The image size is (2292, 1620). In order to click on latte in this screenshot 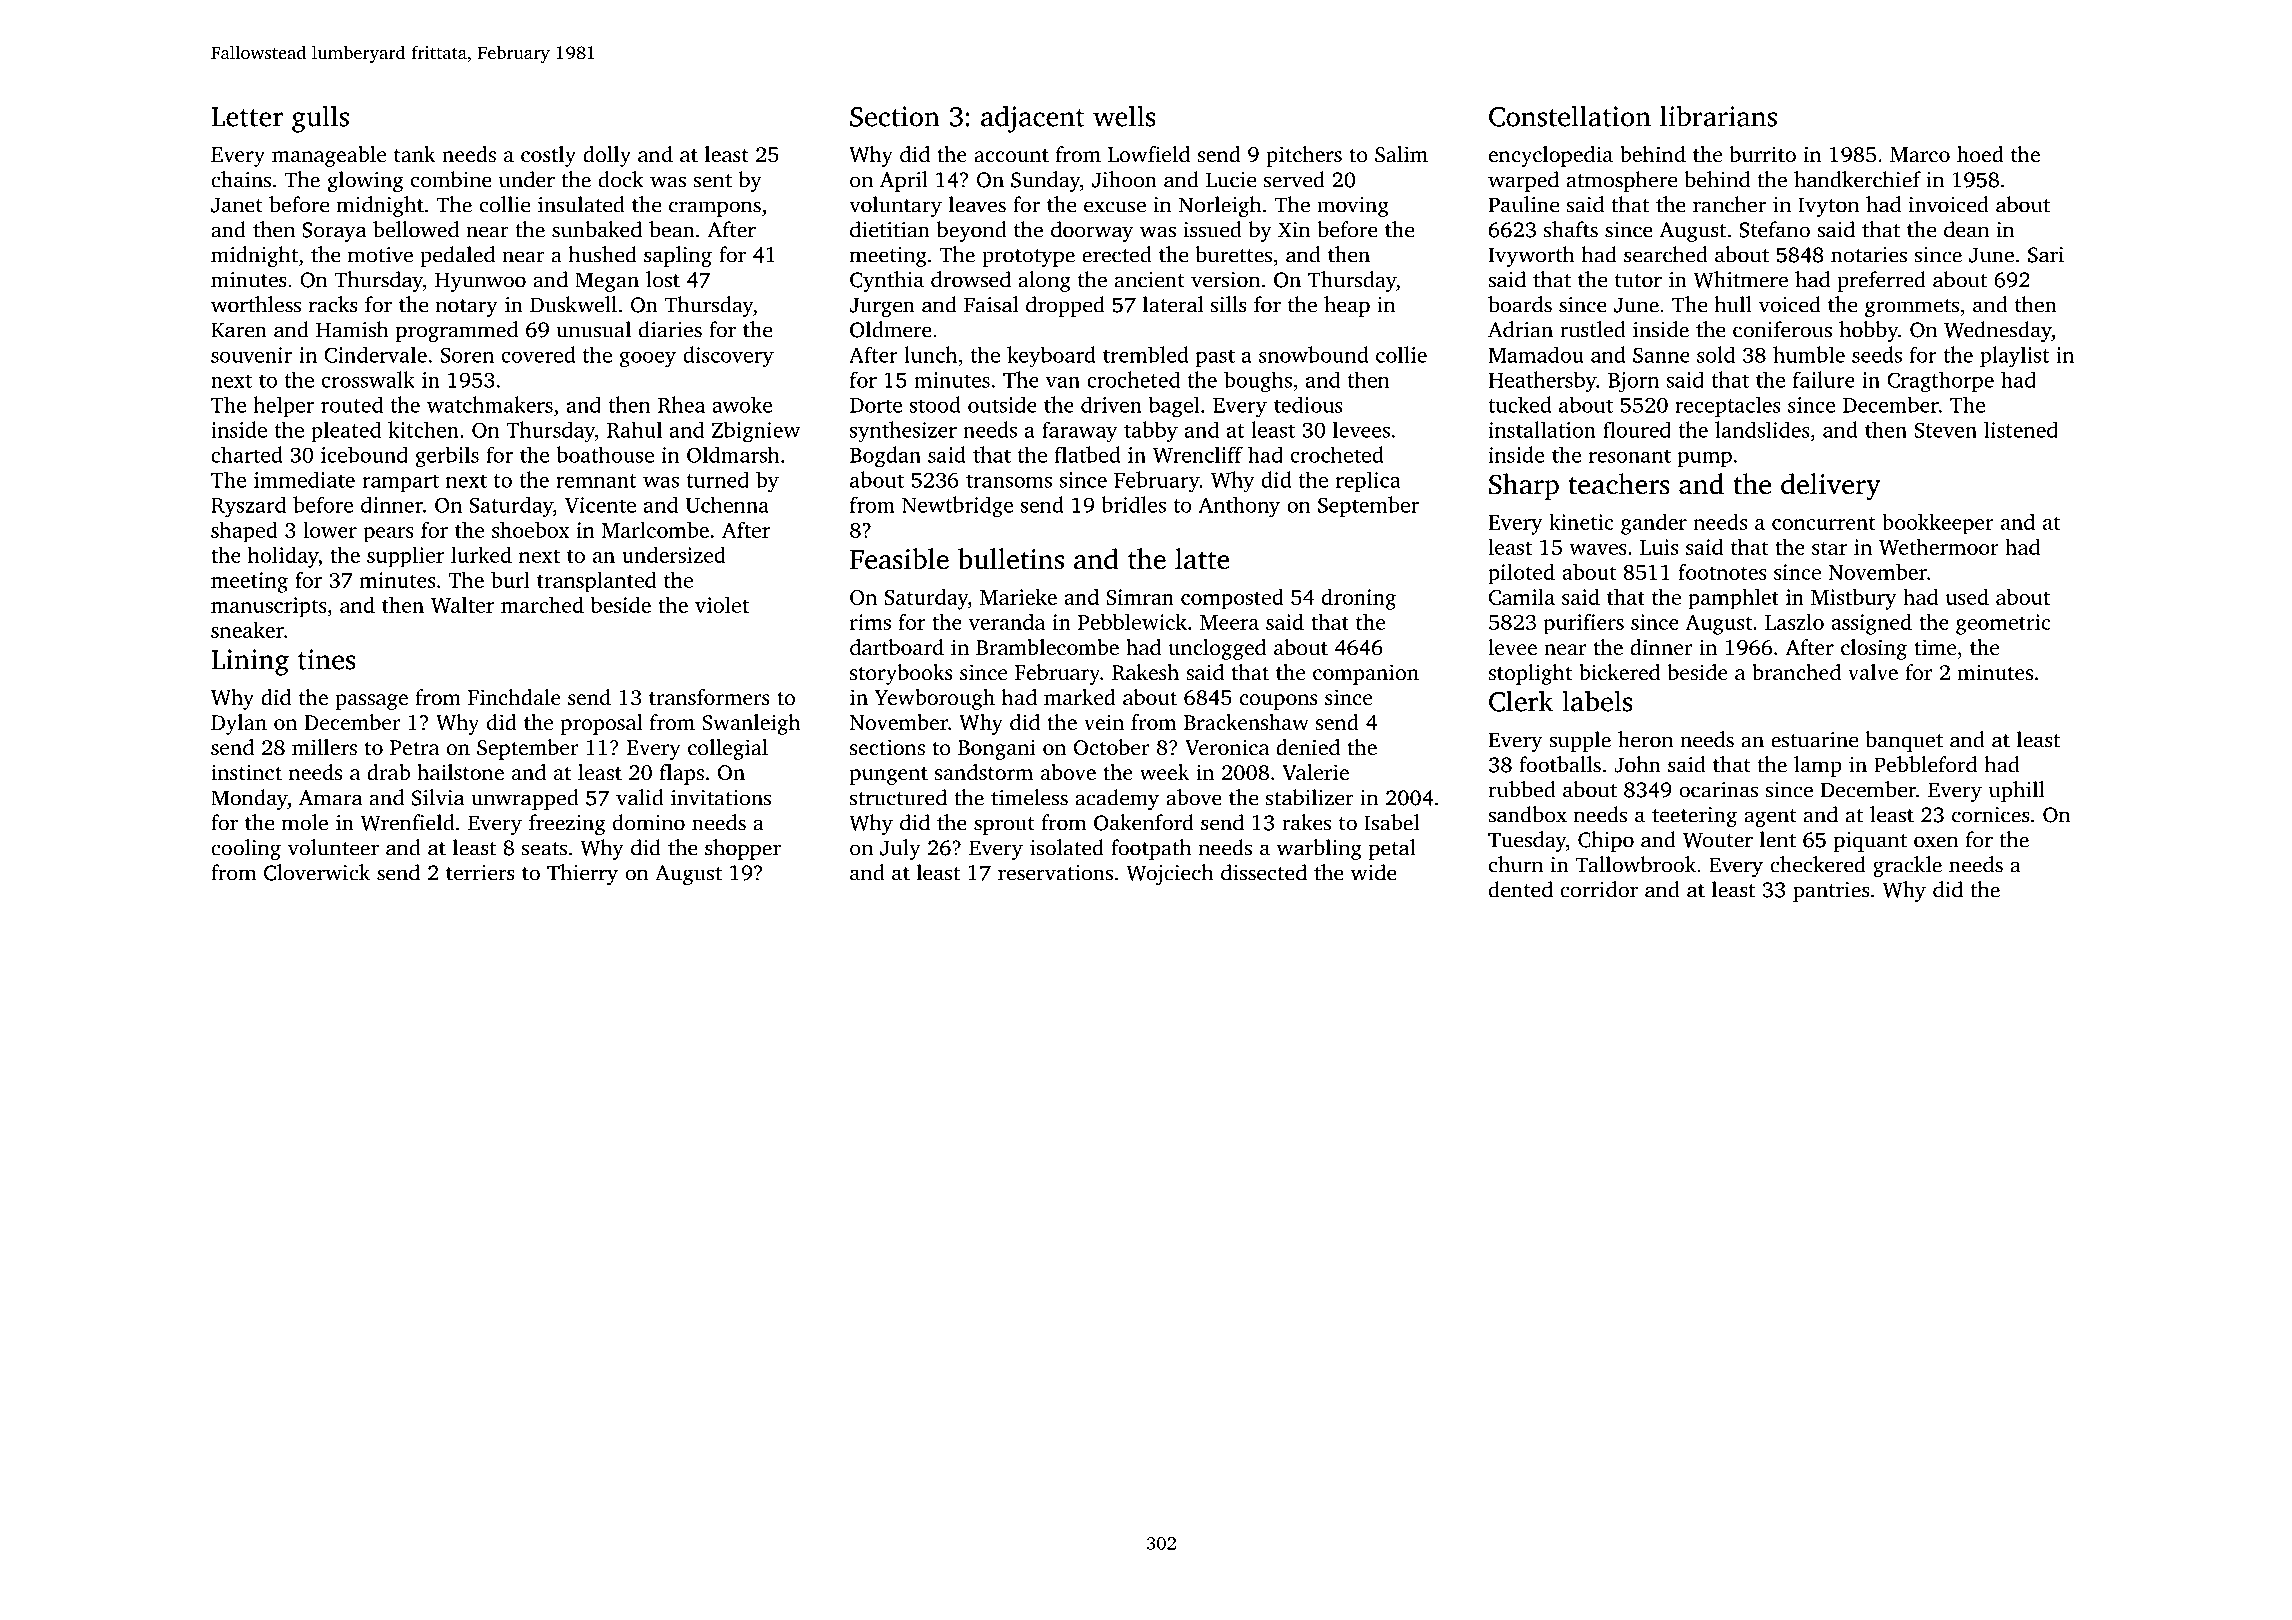, I will do `click(1202, 559)`.
